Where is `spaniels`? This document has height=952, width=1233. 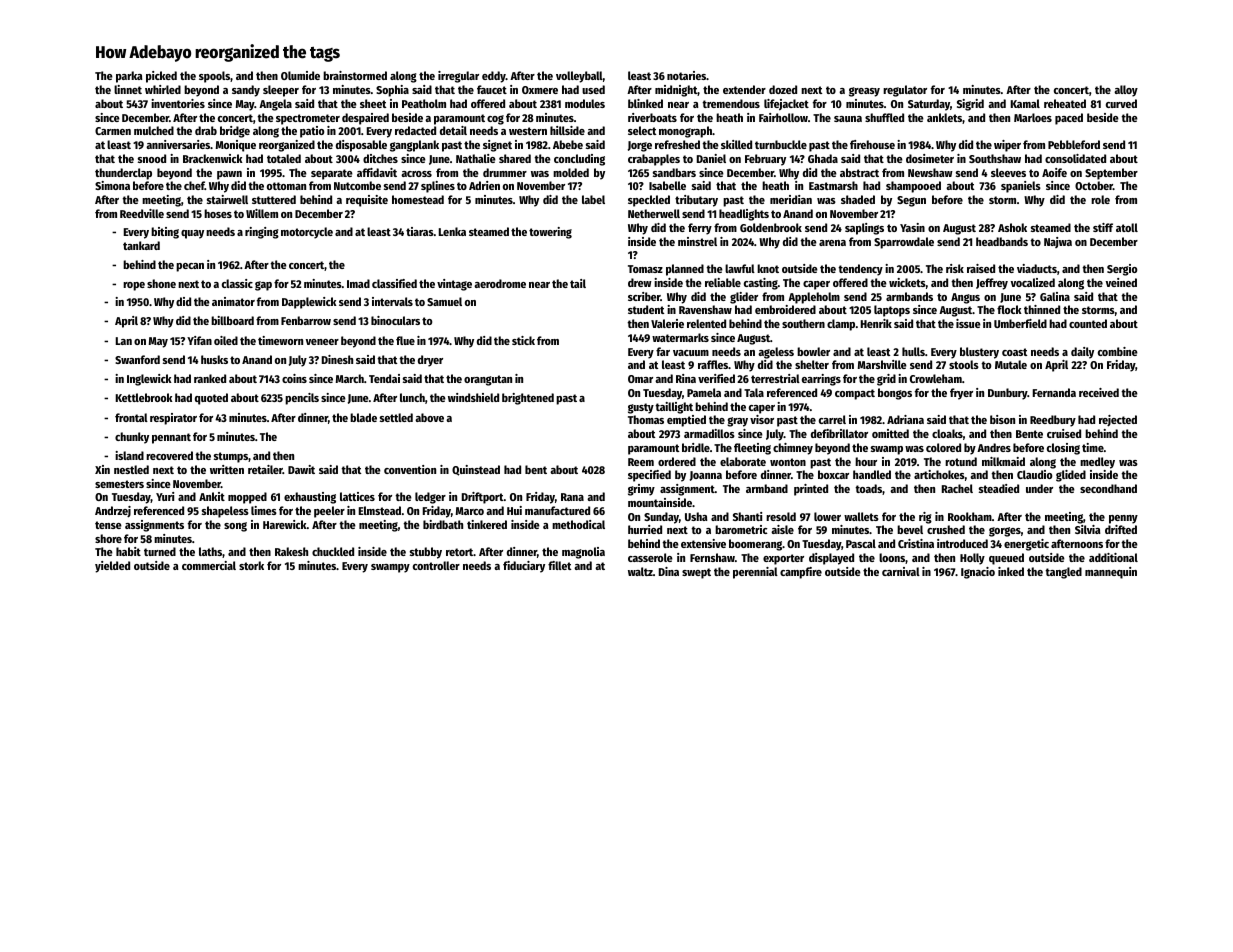
spaniels is located at coordinates (1021, 187).
